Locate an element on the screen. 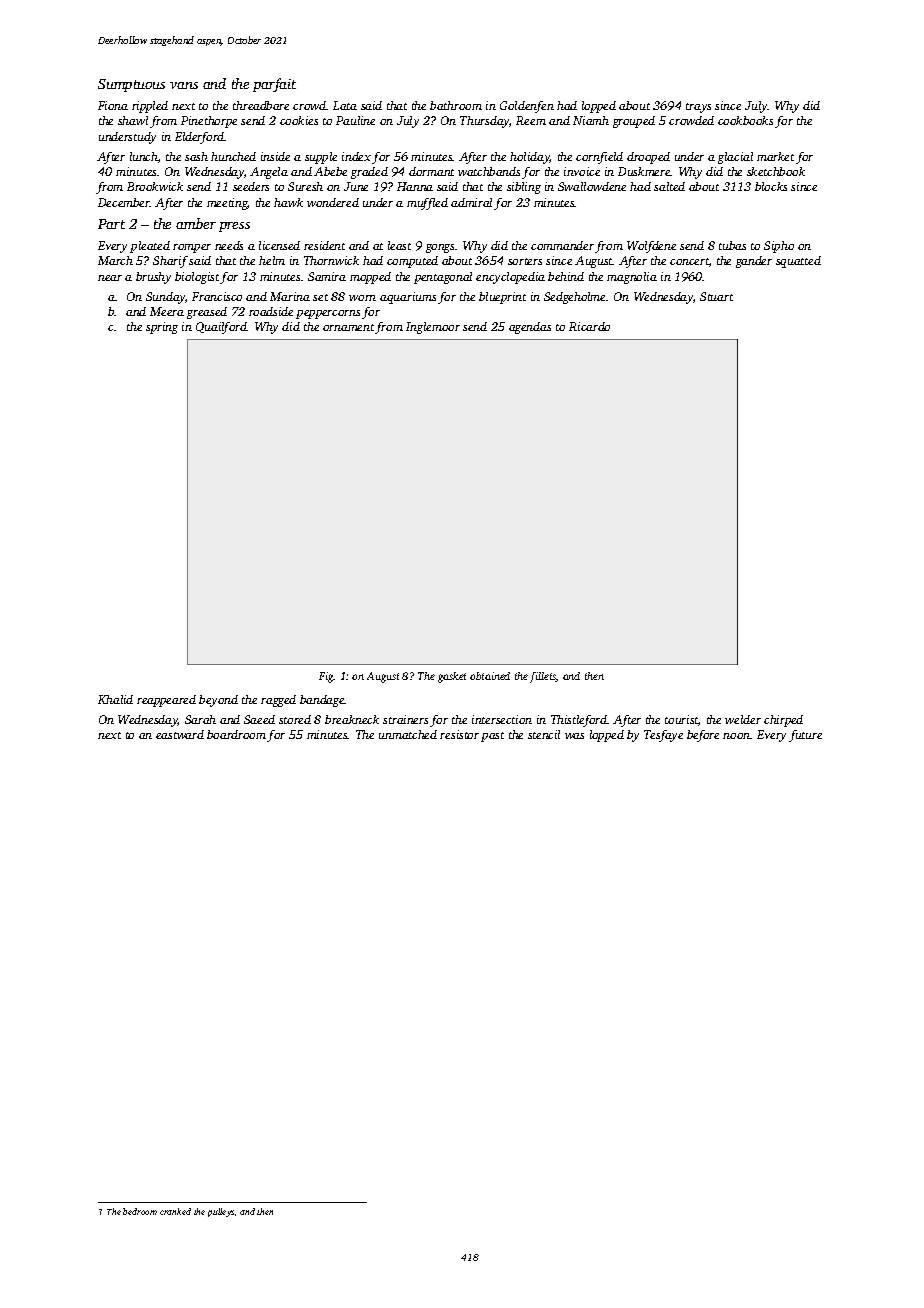 The width and height of the screenshot is (924, 1308). agendas is located at coordinates (530, 328).
